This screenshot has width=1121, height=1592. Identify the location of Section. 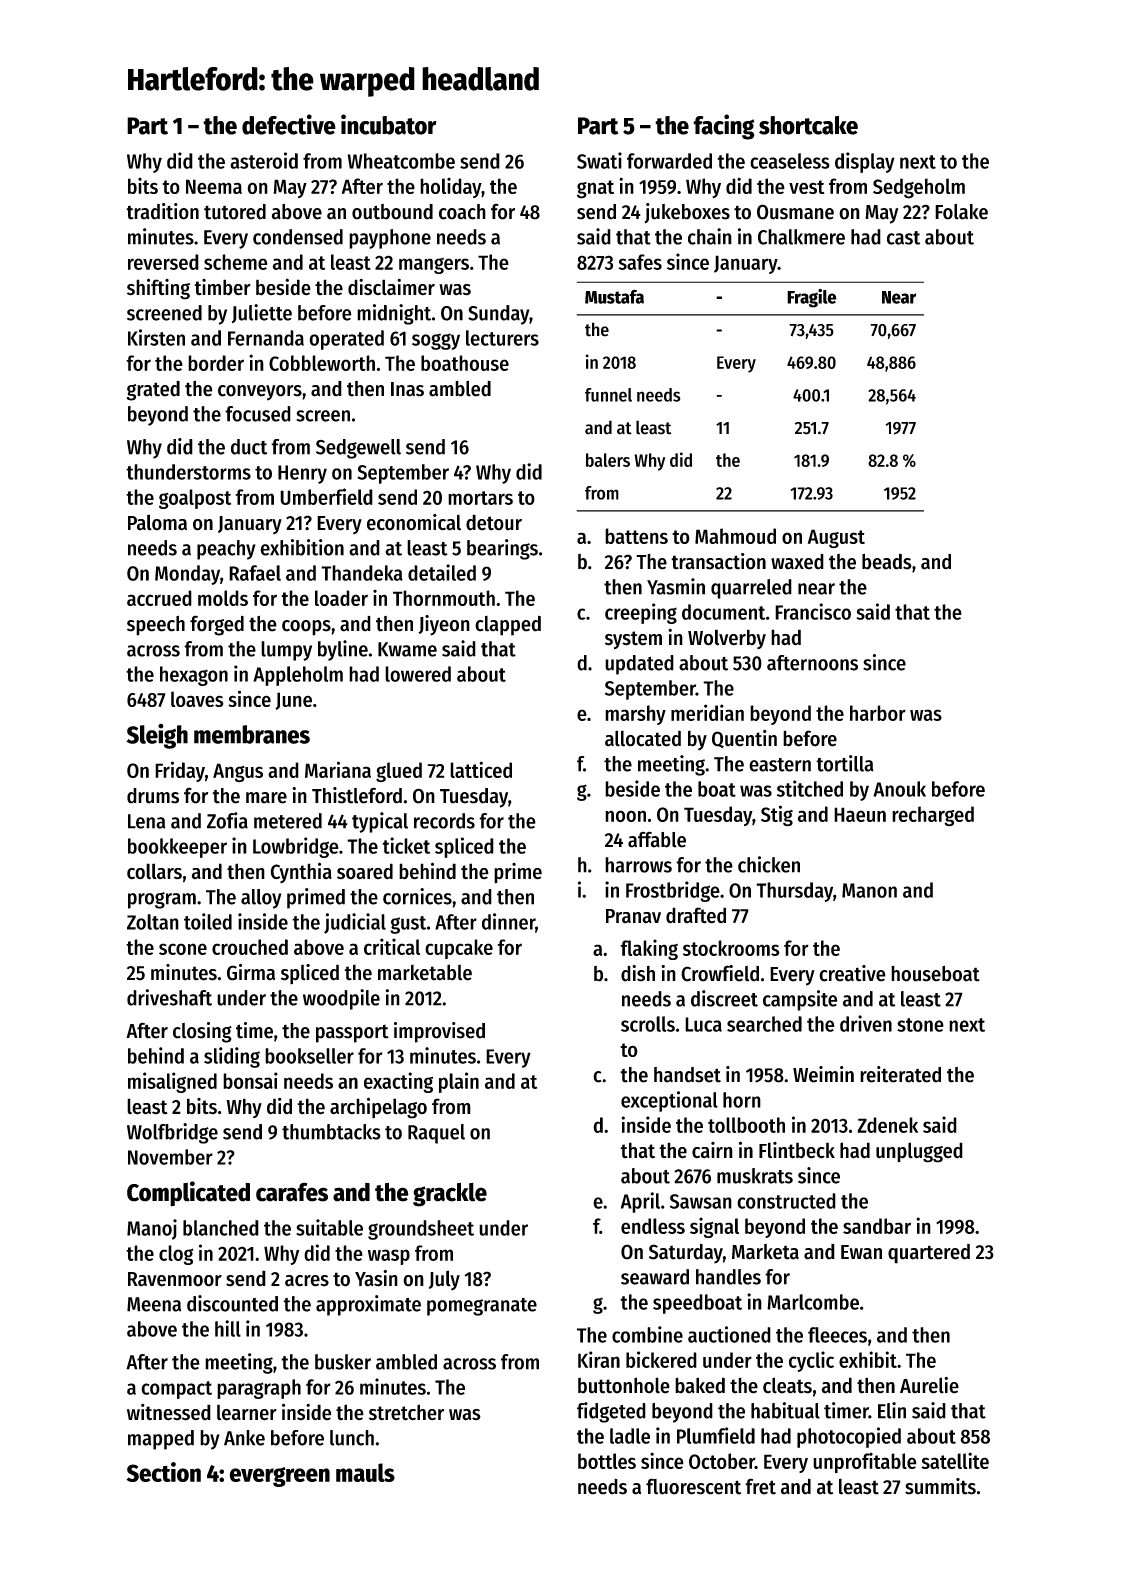
(163, 1472).
